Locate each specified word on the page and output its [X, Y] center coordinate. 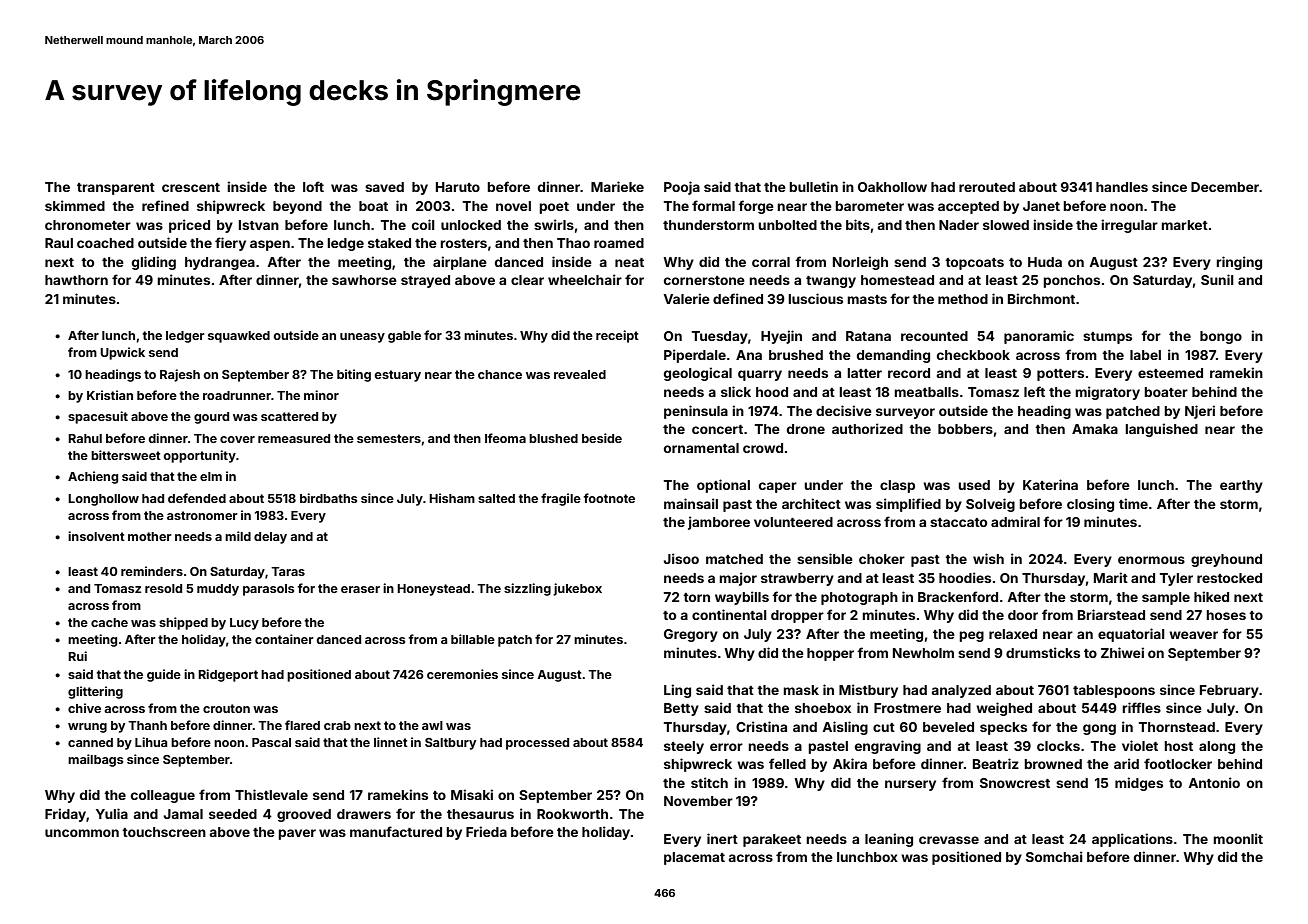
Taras [288, 571]
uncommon [82, 833]
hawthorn [76, 280]
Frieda [486, 831]
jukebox [577, 589]
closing [1090, 505]
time [1133, 503]
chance [500, 374]
